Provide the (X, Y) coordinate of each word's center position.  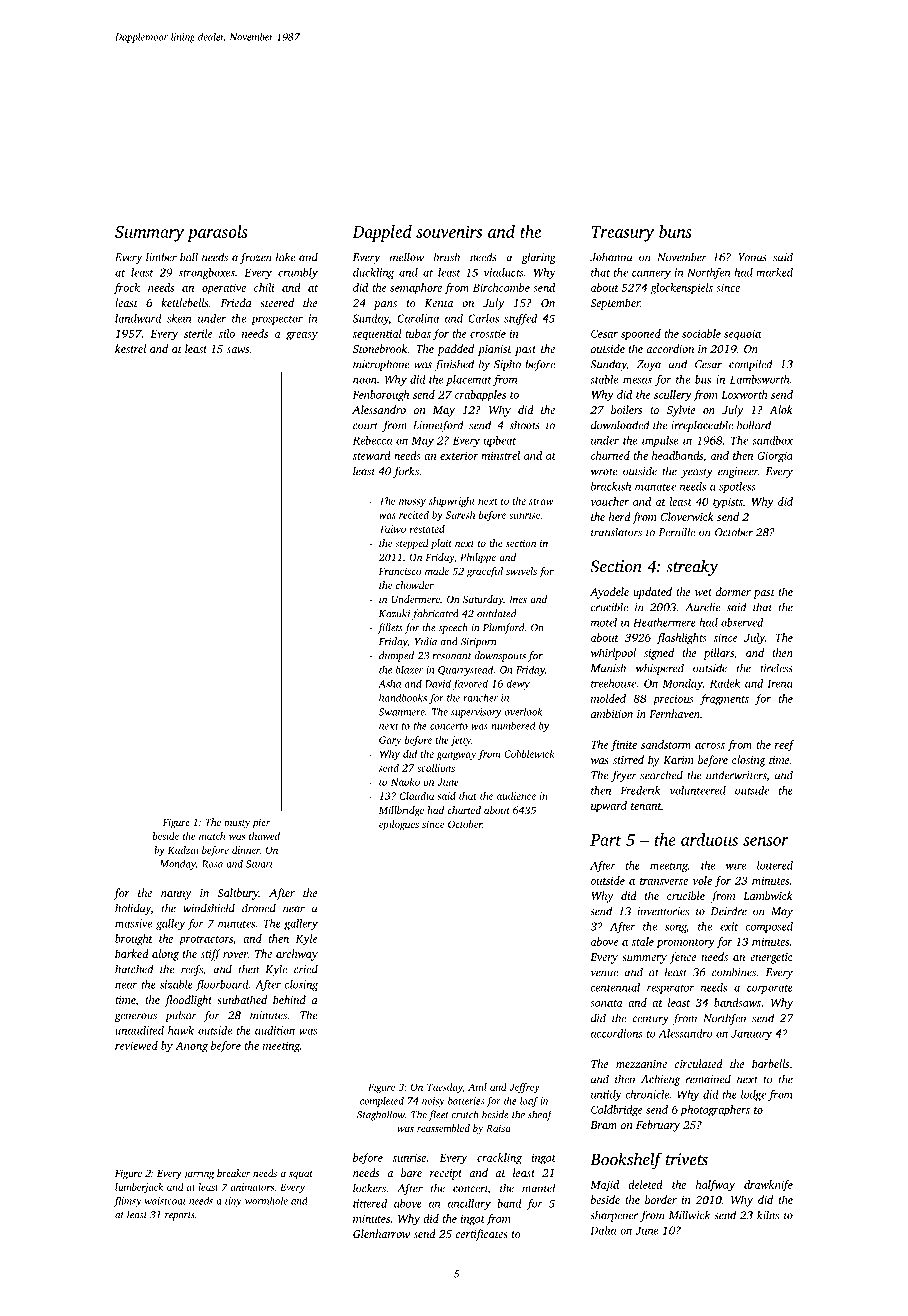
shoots (525, 425)
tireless (776, 668)
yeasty (697, 473)
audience (516, 796)
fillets (390, 628)
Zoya (649, 365)
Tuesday (445, 1088)
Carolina (418, 318)
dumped (396, 656)
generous (135, 1017)
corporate (770, 989)
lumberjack (139, 1188)
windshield (209, 908)
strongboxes (207, 273)
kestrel (130, 348)
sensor (766, 841)
